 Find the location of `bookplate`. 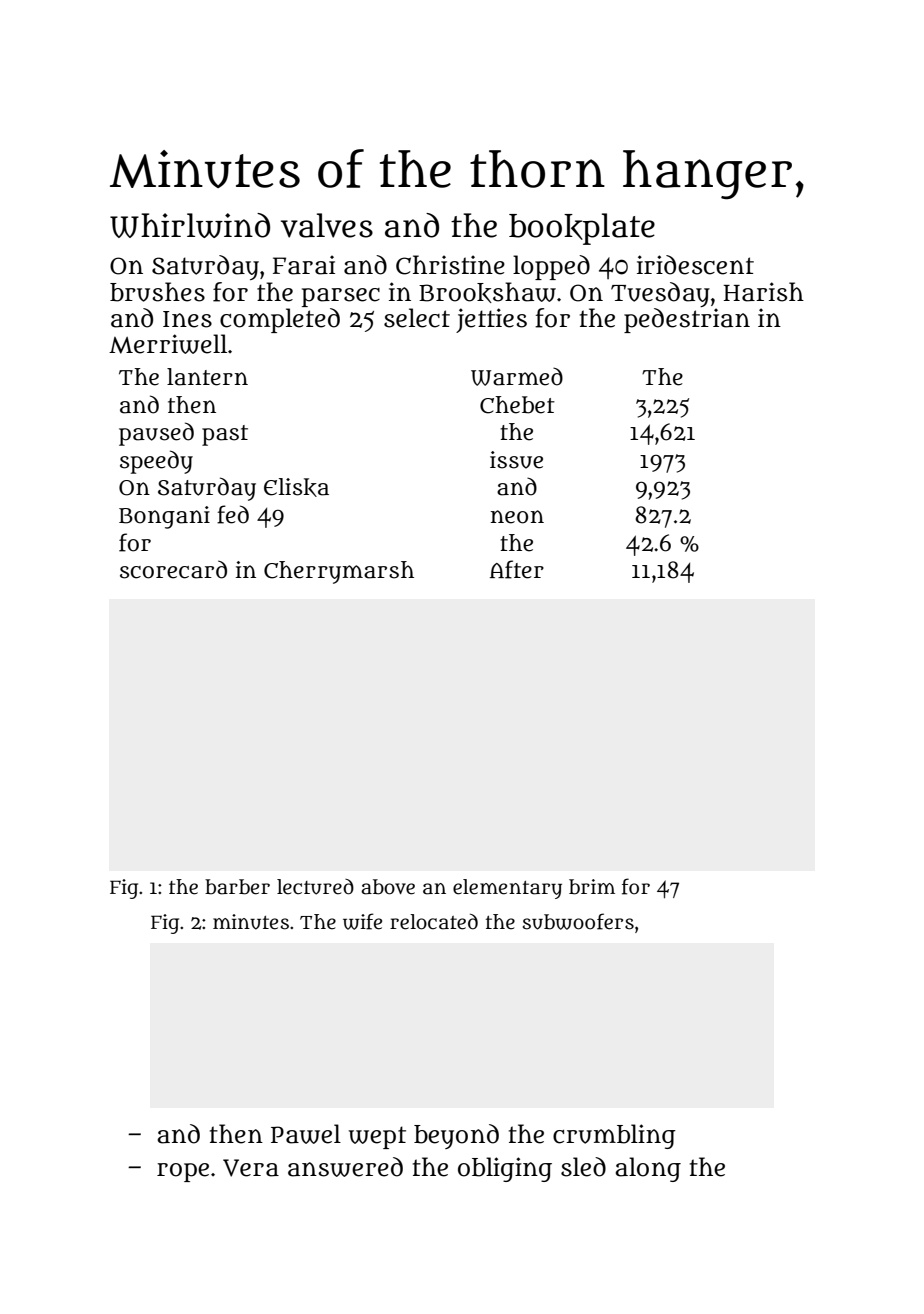

bookplate is located at coordinates (582, 229).
